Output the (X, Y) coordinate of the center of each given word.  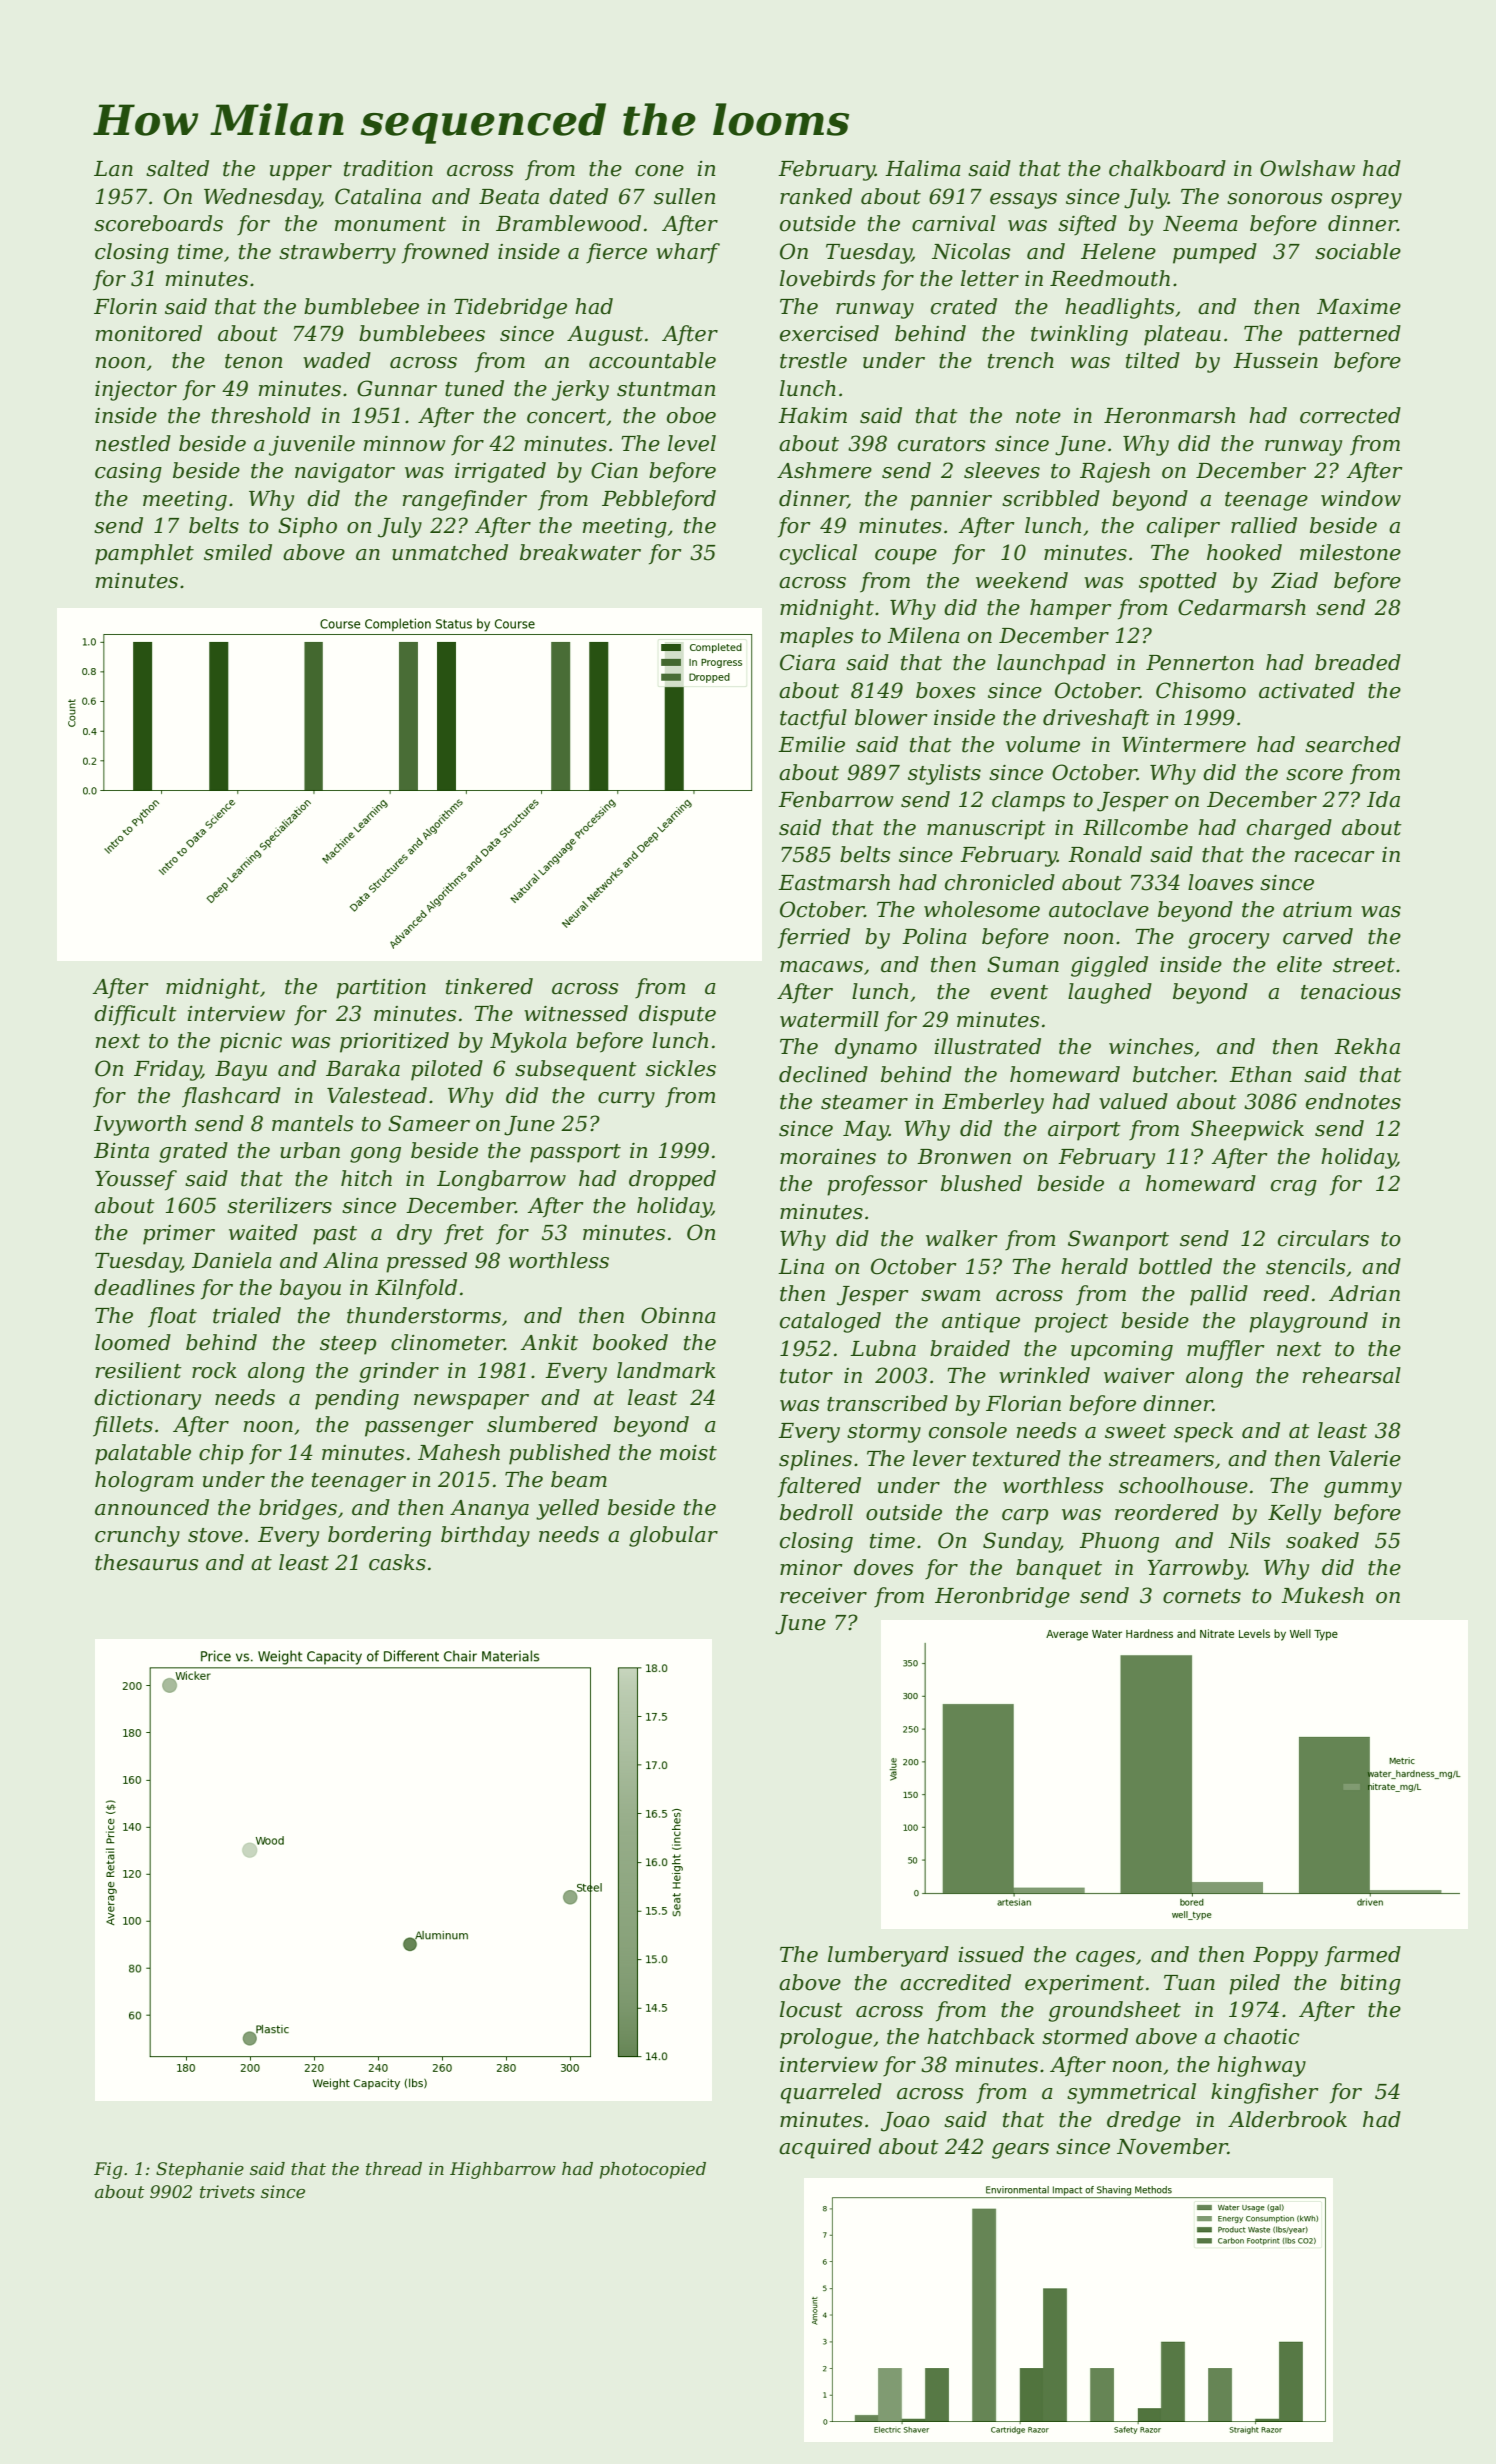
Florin (125, 306)
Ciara (807, 662)
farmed (1363, 1956)
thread (394, 2169)
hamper (1071, 609)
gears (1020, 2151)
